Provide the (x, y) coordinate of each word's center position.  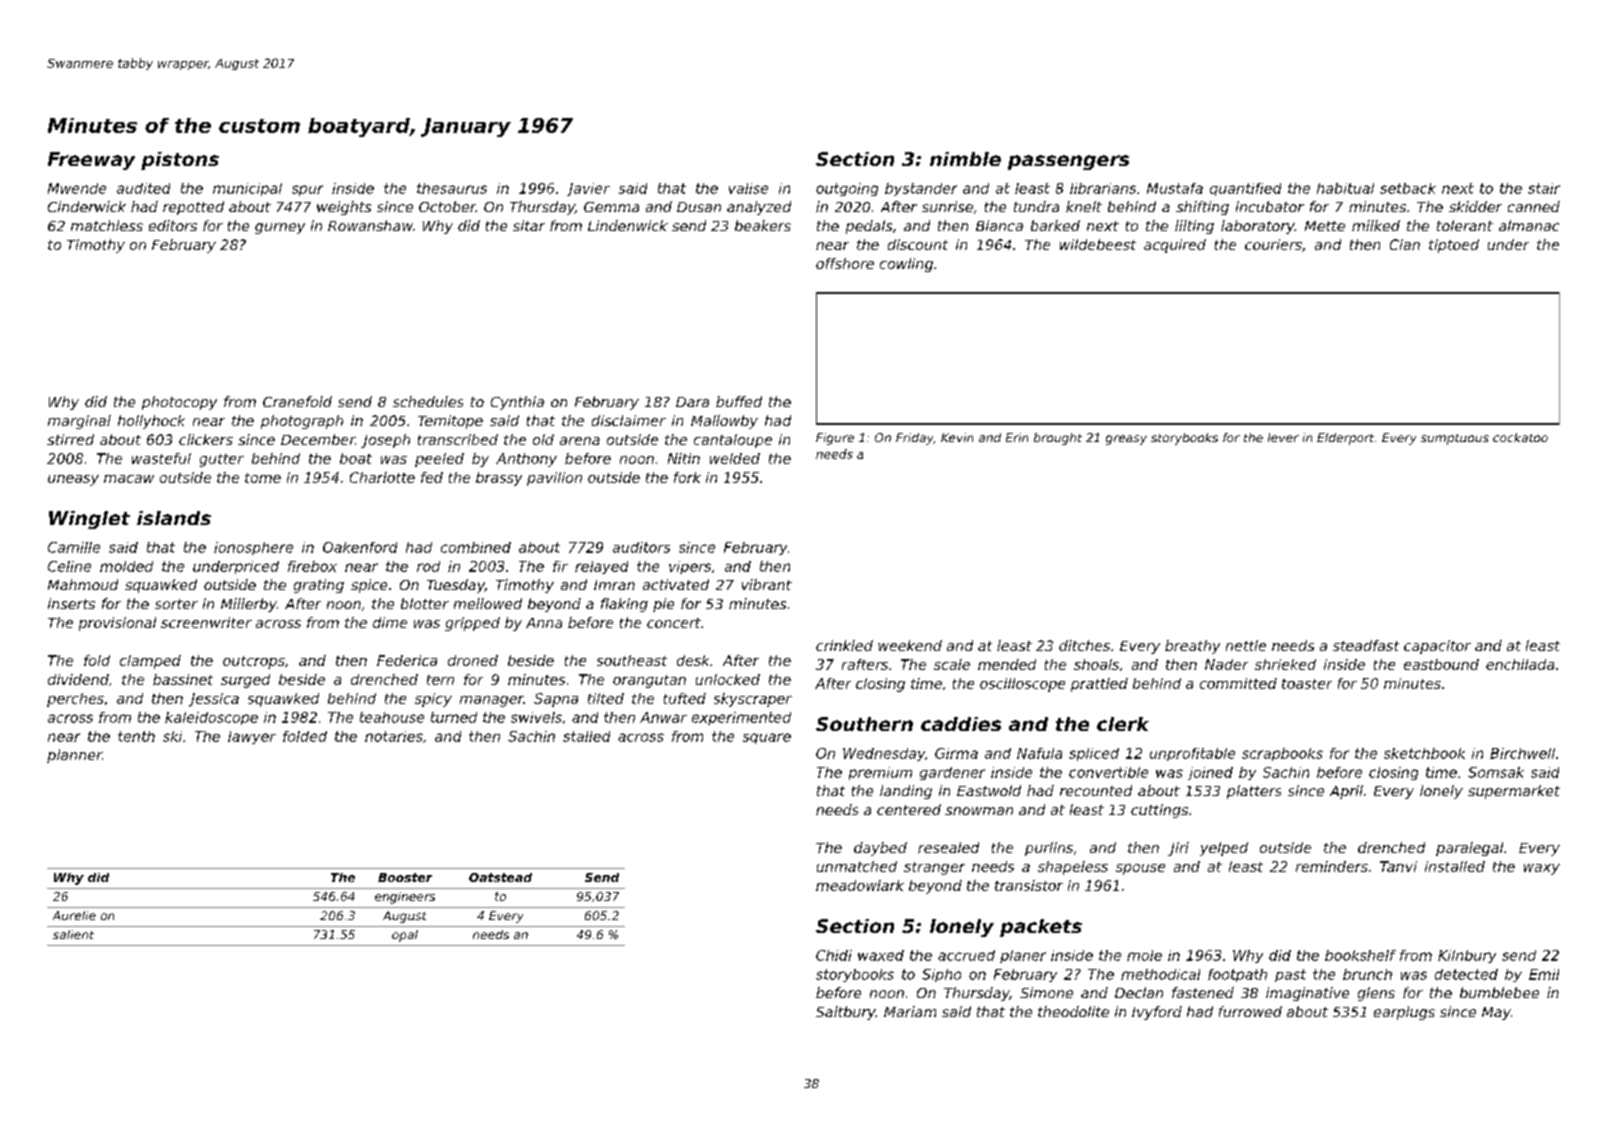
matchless (107, 225)
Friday (914, 439)
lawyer (252, 737)
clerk (1123, 724)
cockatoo (1520, 437)
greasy (1126, 440)
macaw (129, 479)
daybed (880, 849)
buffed (739, 401)
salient (73, 934)
